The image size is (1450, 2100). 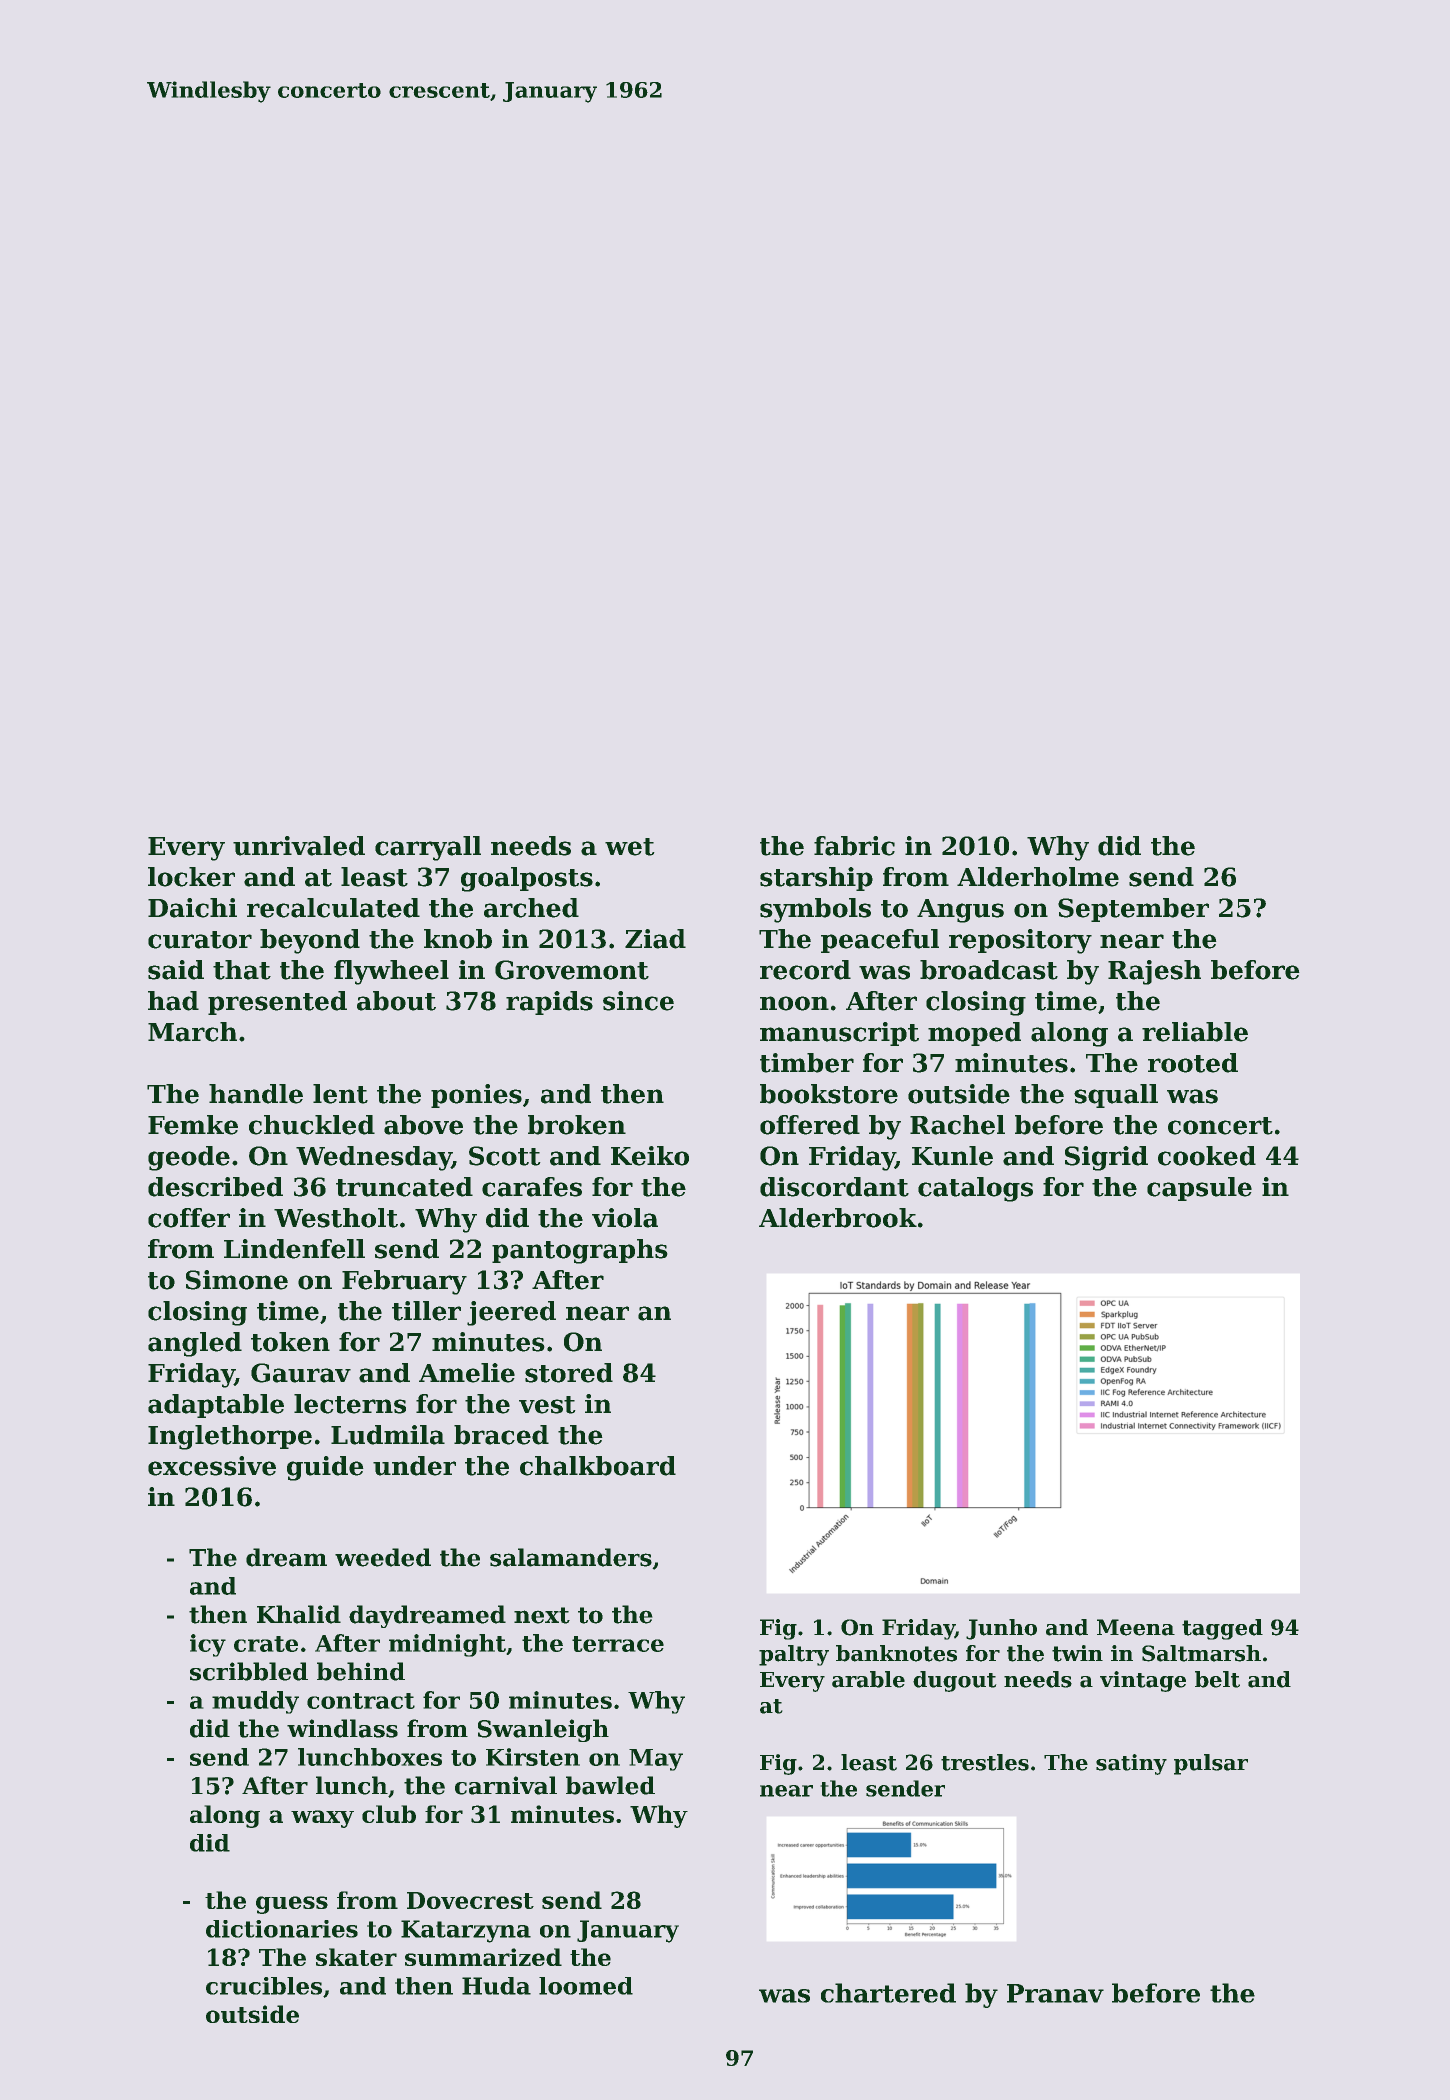 I want to click on wet, so click(x=630, y=847).
